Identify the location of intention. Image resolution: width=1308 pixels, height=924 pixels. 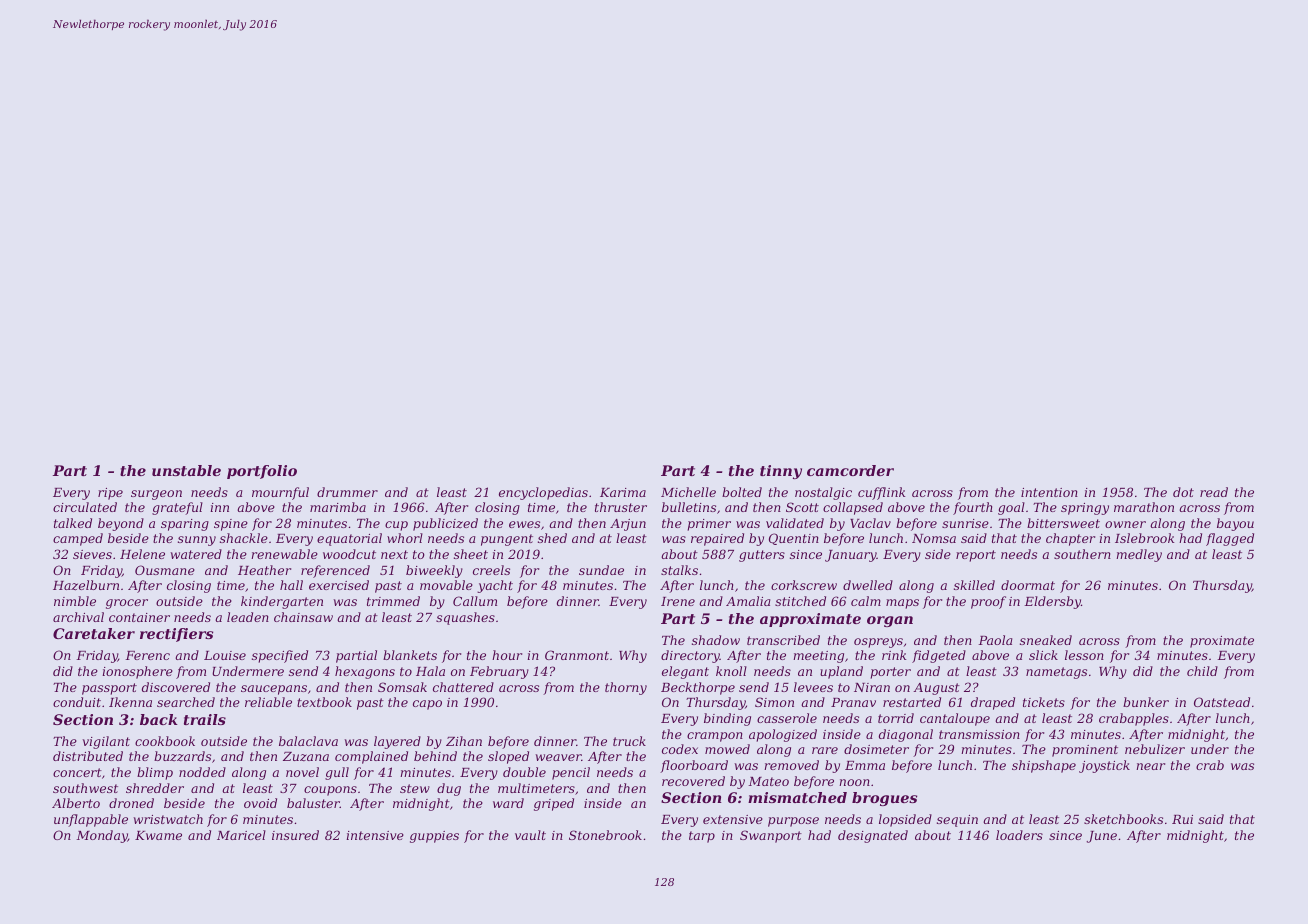
(1049, 492).
